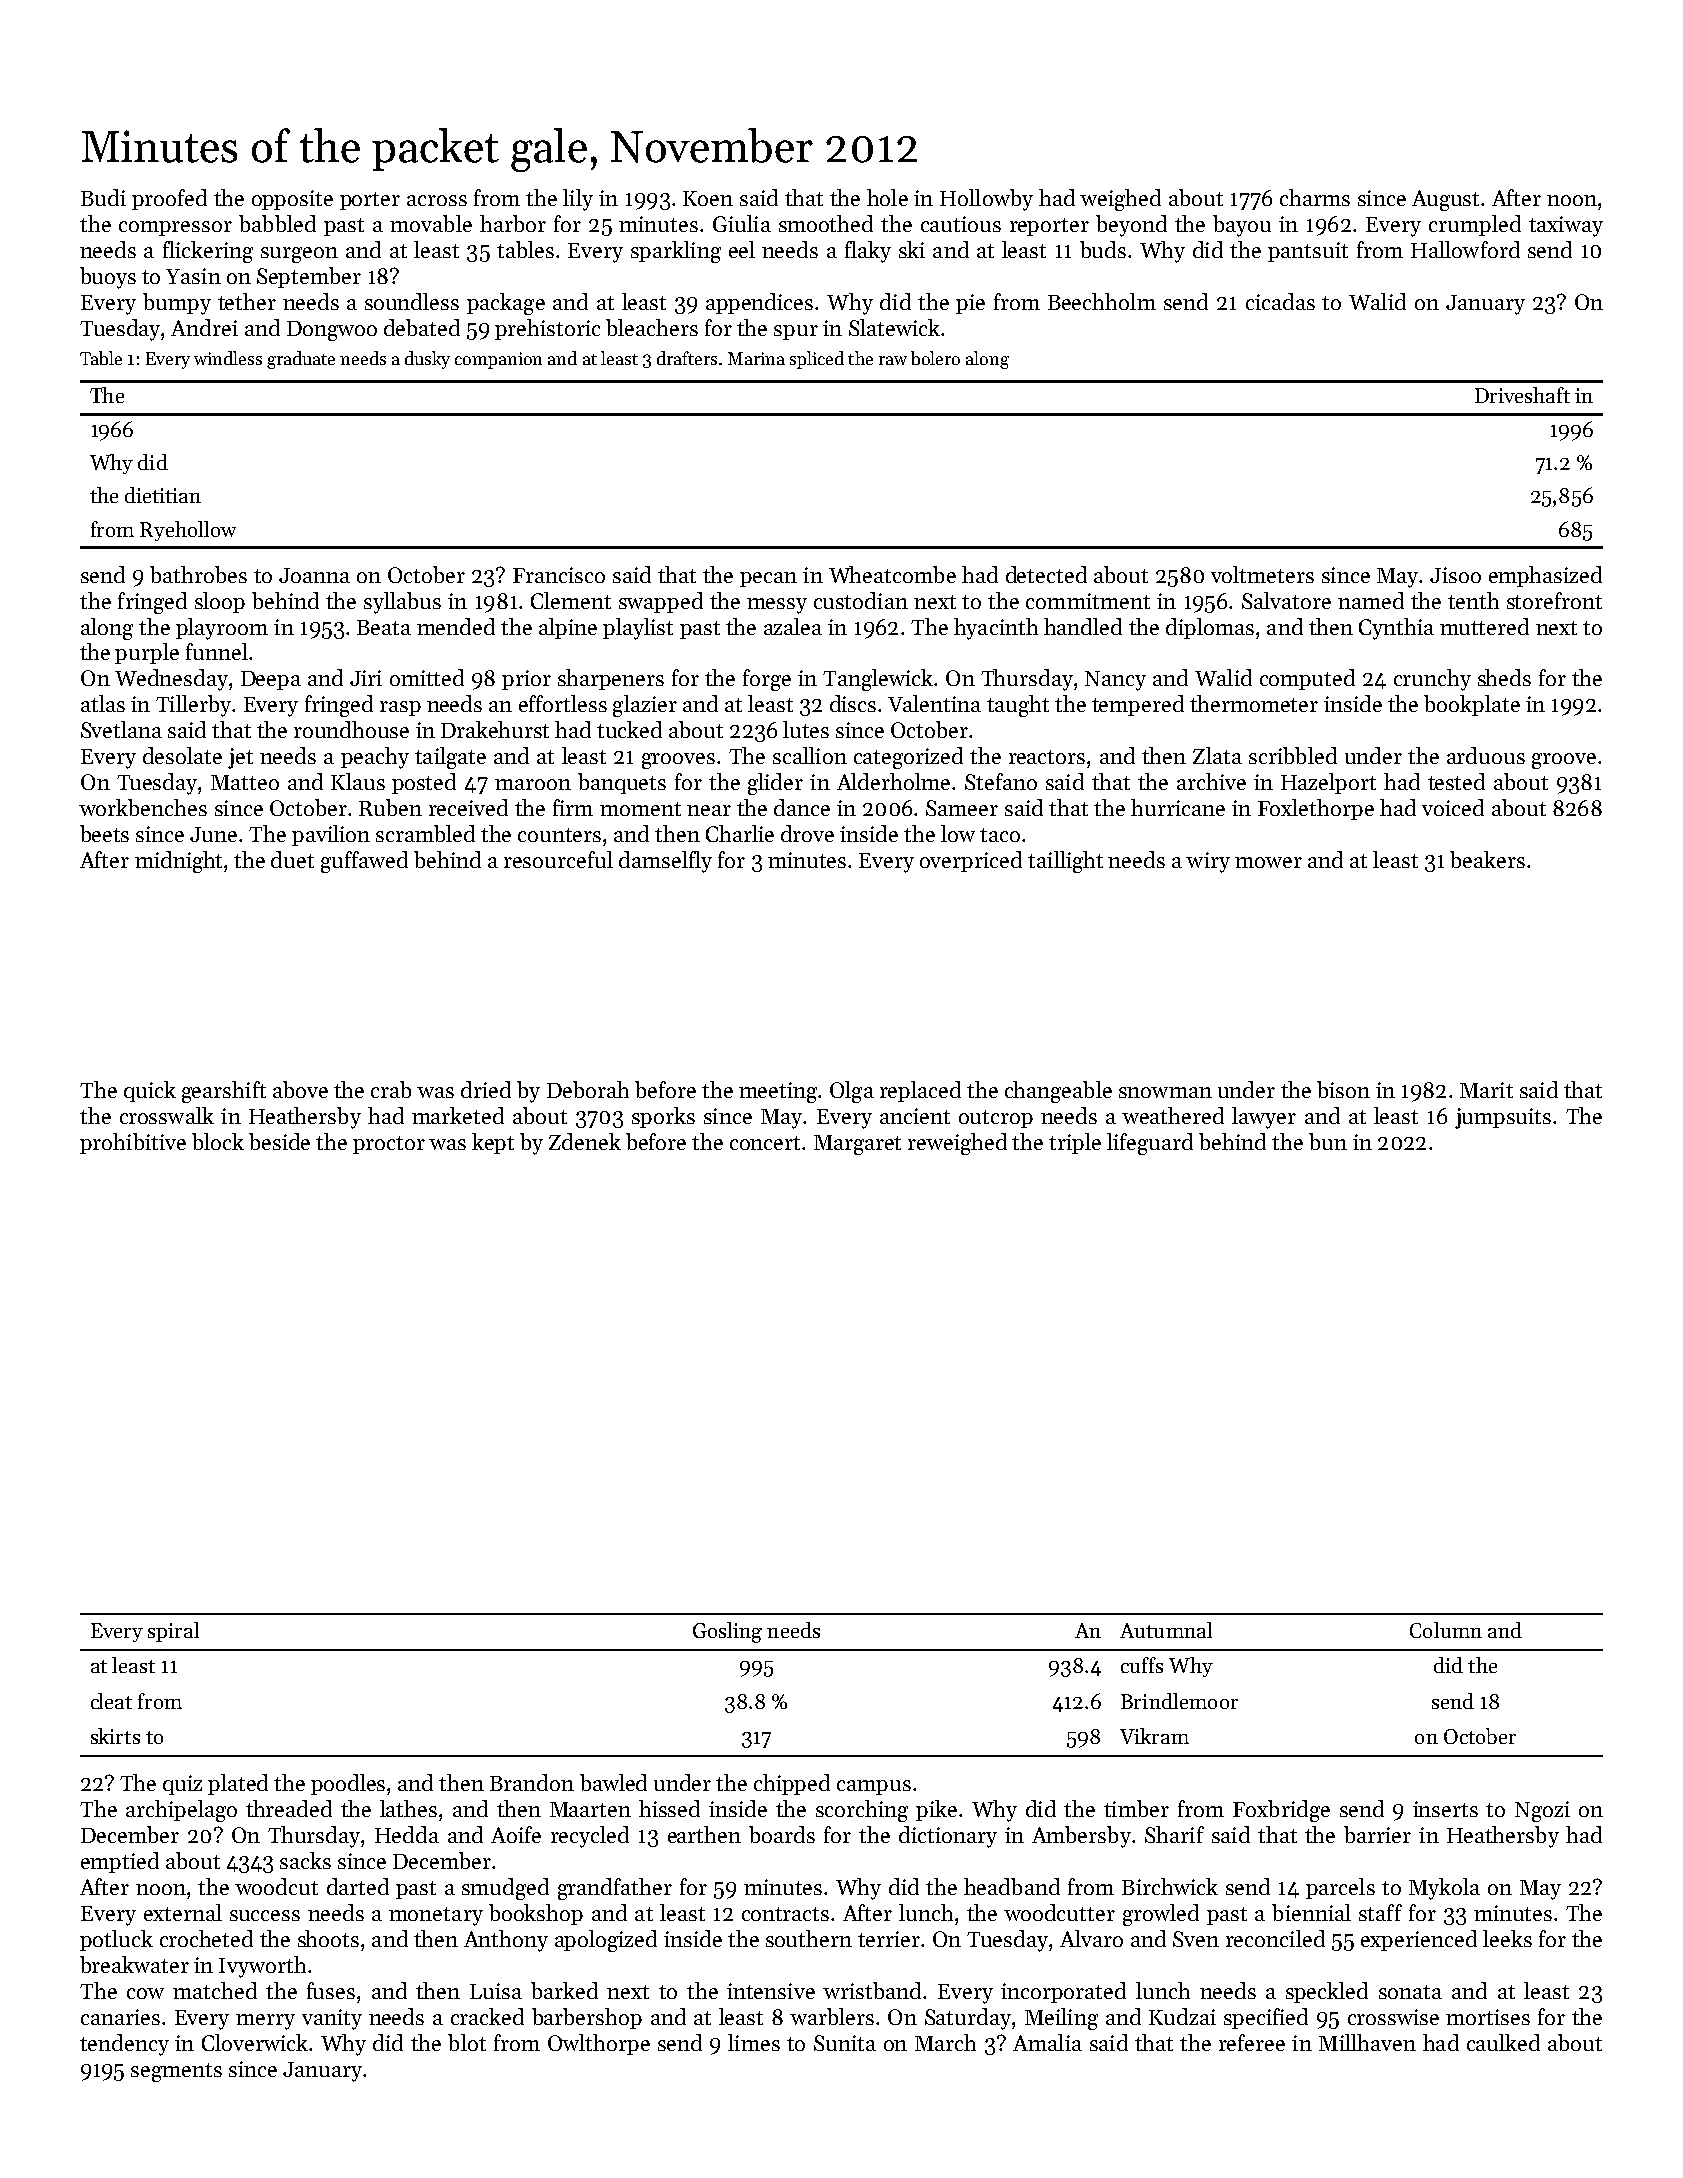 Image resolution: width=1683 pixels, height=2178 pixels. What do you see at coordinates (768, 579) in the document?
I see `pecan` at bounding box center [768, 579].
